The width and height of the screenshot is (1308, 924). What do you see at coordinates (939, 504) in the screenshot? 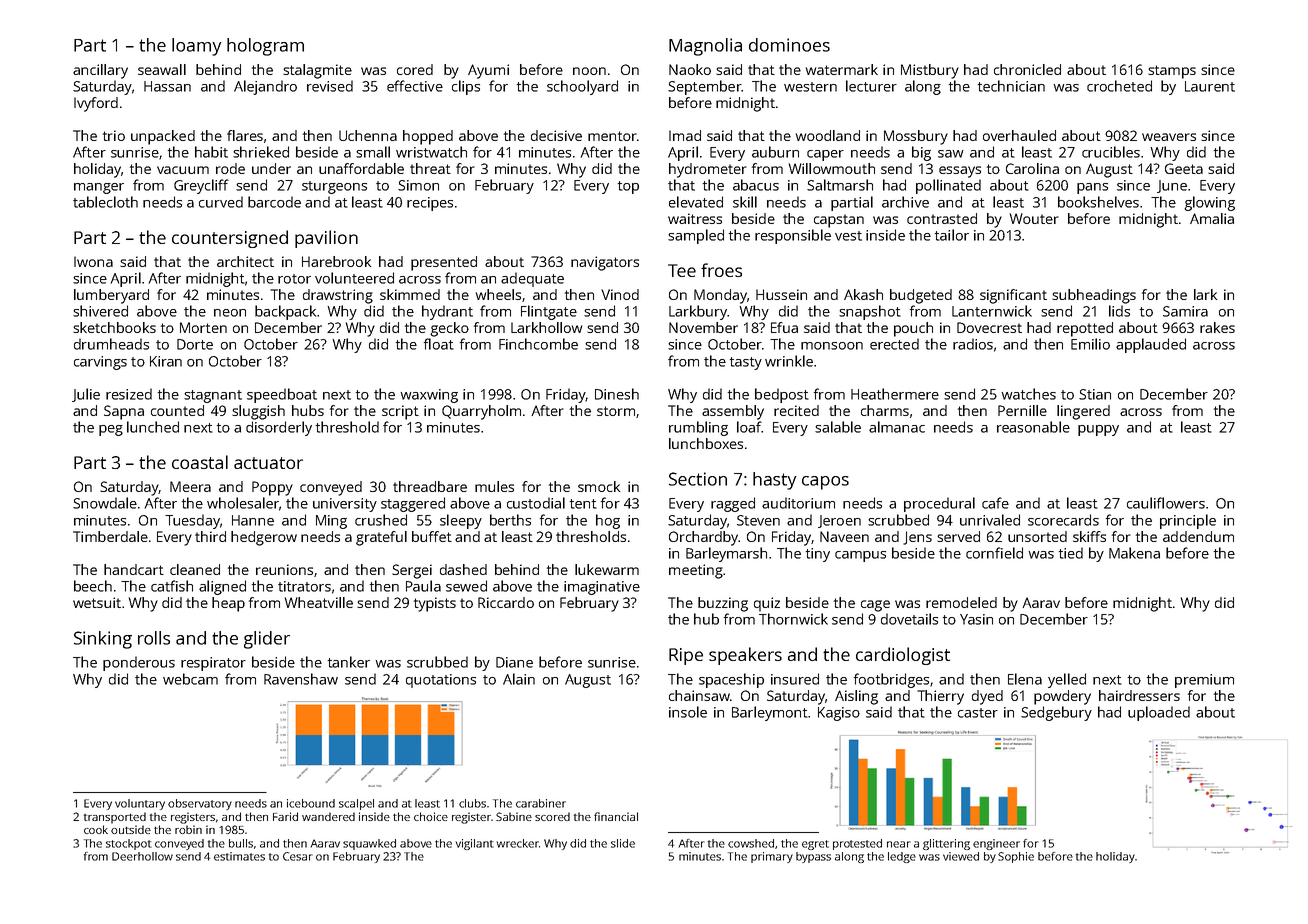
I see `procedural` at bounding box center [939, 504].
